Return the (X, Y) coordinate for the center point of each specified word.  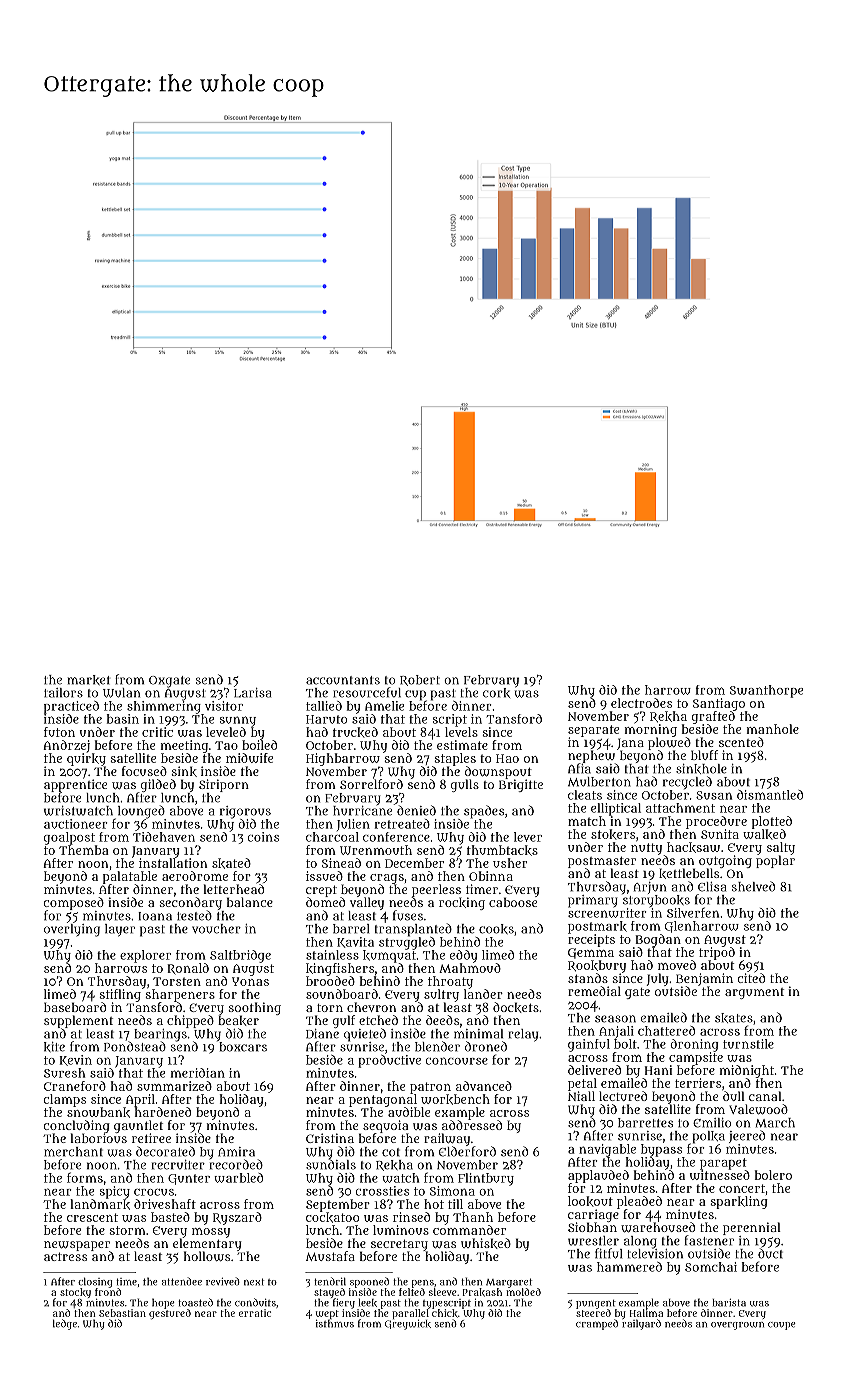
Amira (236, 1152)
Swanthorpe (766, 691)
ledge (65, 1324)
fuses (408, 915)
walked (764, 834)
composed (73, 903)
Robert (420, 680)
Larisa (252, 693)
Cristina (330, 1138)
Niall (581, 1096)
